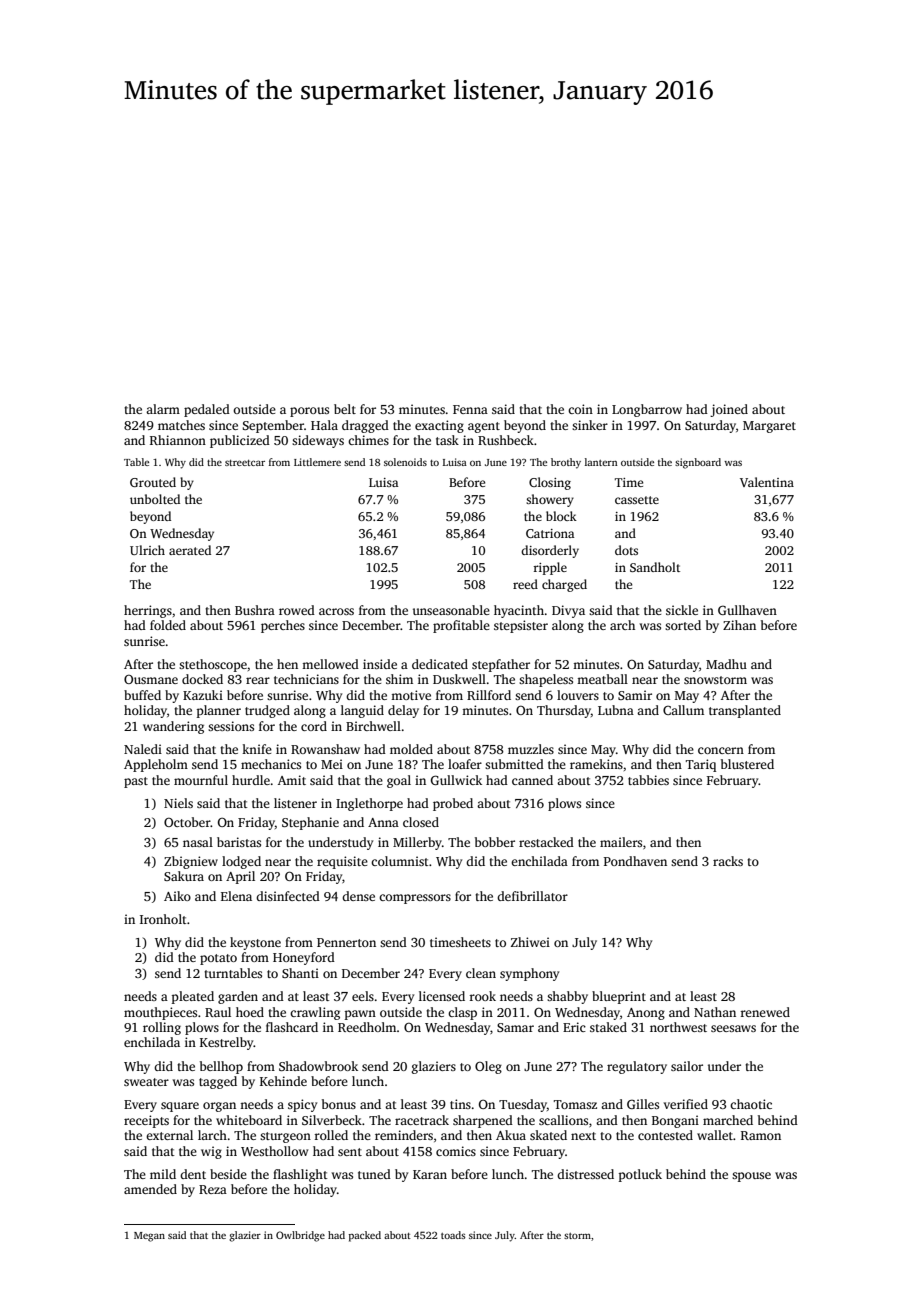  Describe the element at coordinates (451, 610) in the page. I see `unseasonable` at that location.
